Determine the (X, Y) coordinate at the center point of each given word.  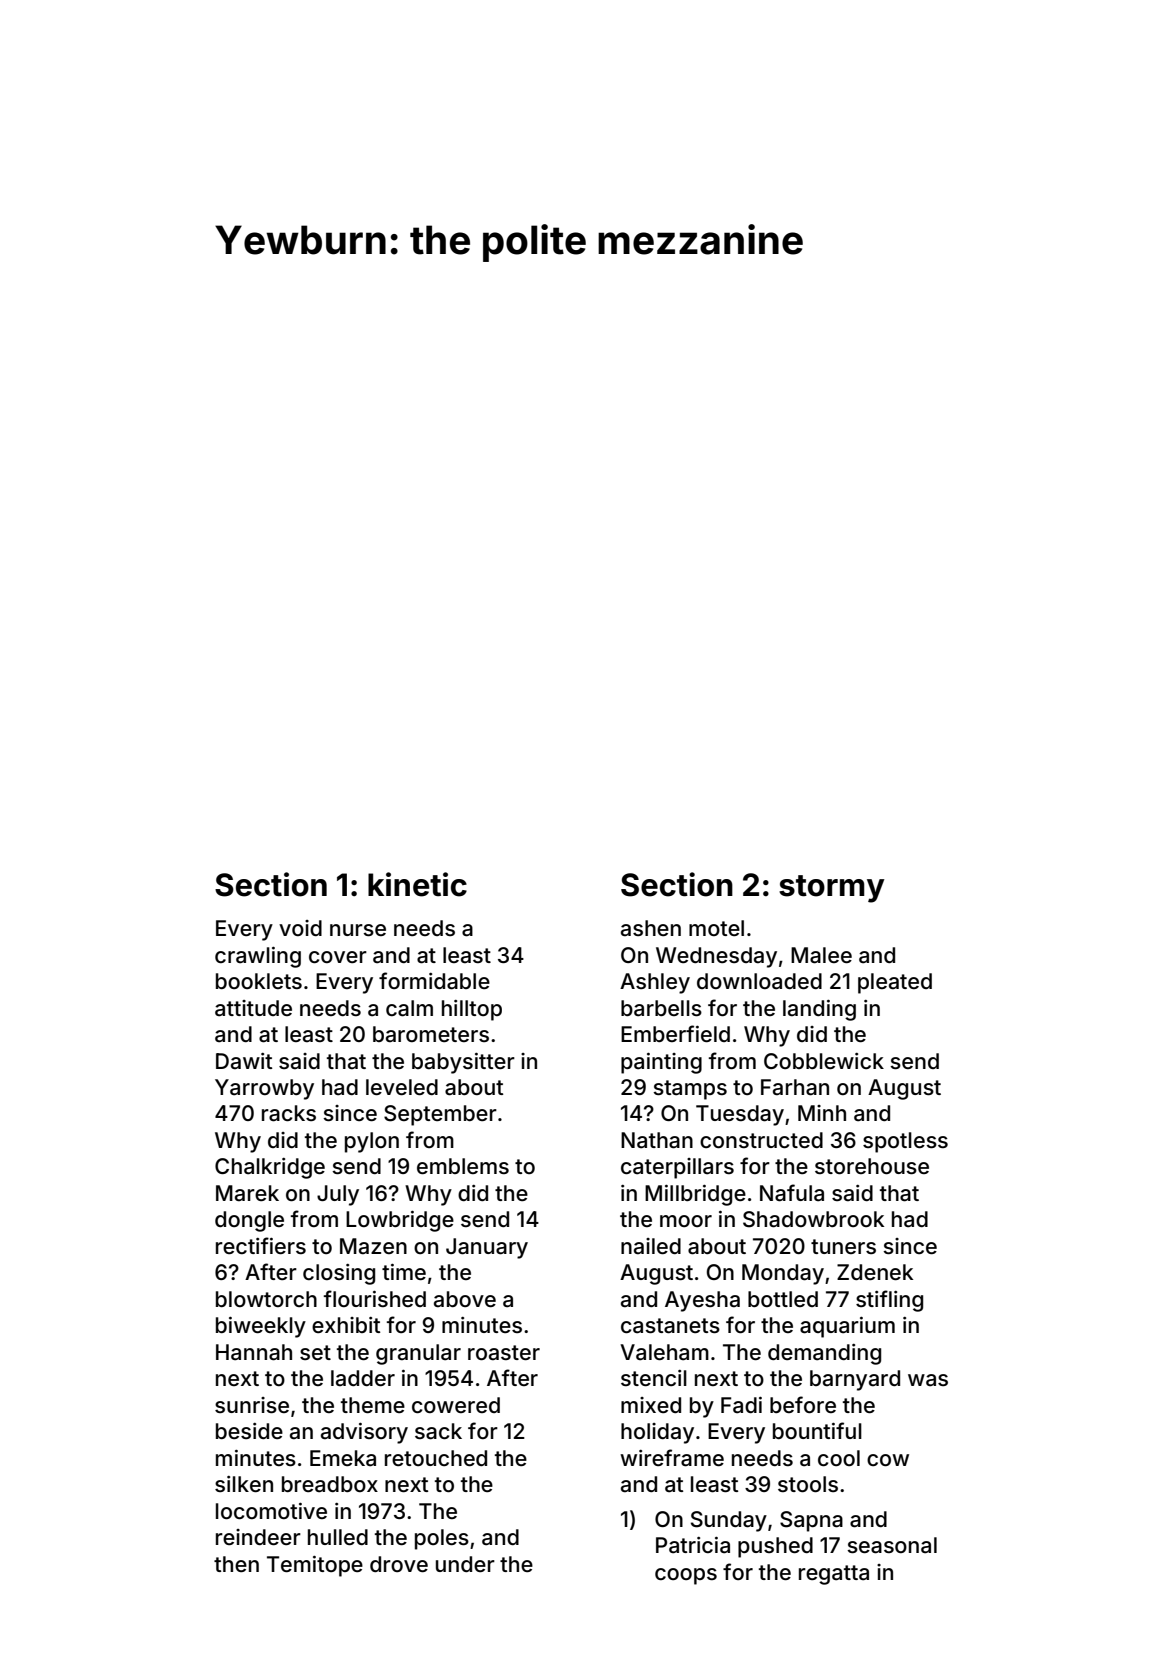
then (236, 1564)
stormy (832, 889)
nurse (358, 930)
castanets (670, 1326)
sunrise (252, 1405)
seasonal (892, 1545)
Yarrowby (264, 1089)
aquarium (847, 1327)
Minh (822, 1113)
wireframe (672, 1458)
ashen (651, 928)
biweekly (261, 1327)
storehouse (872, 1166)
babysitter (463, 1063)
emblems (463, 1166)
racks (289, 1113)
